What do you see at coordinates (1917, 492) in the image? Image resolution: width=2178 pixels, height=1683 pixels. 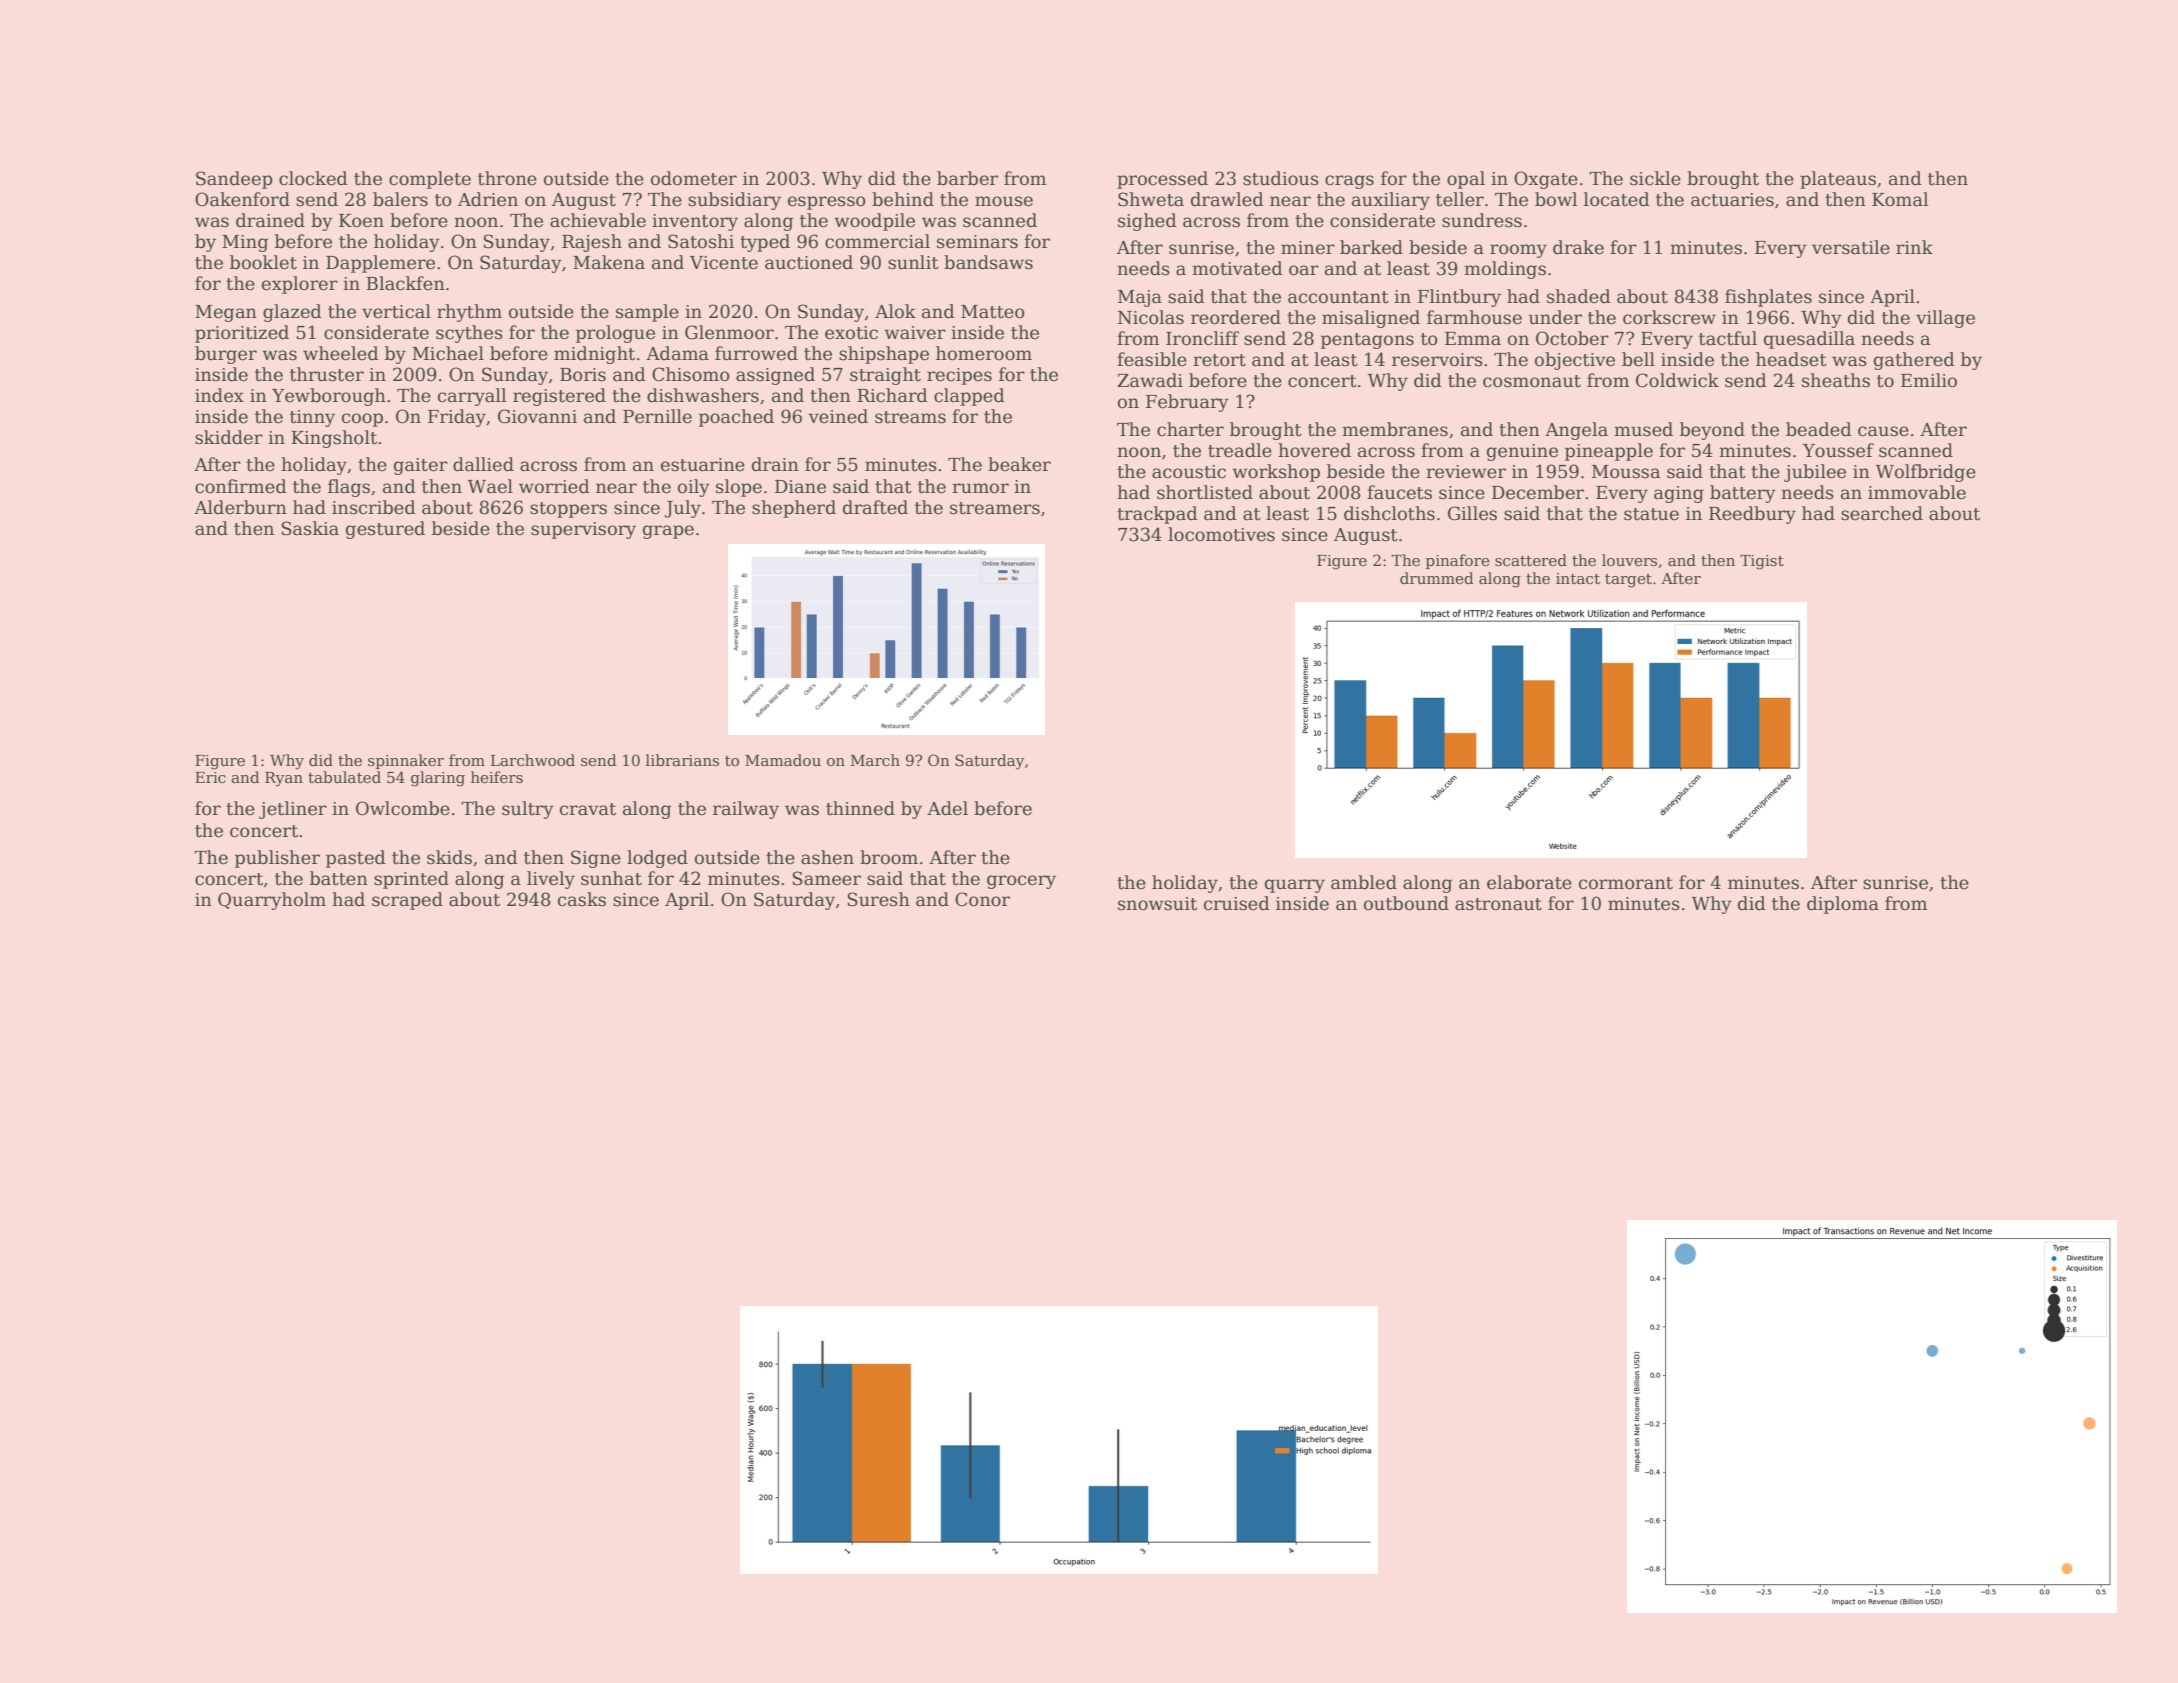 I see `immovable` at bounding box center [1917, 492].
